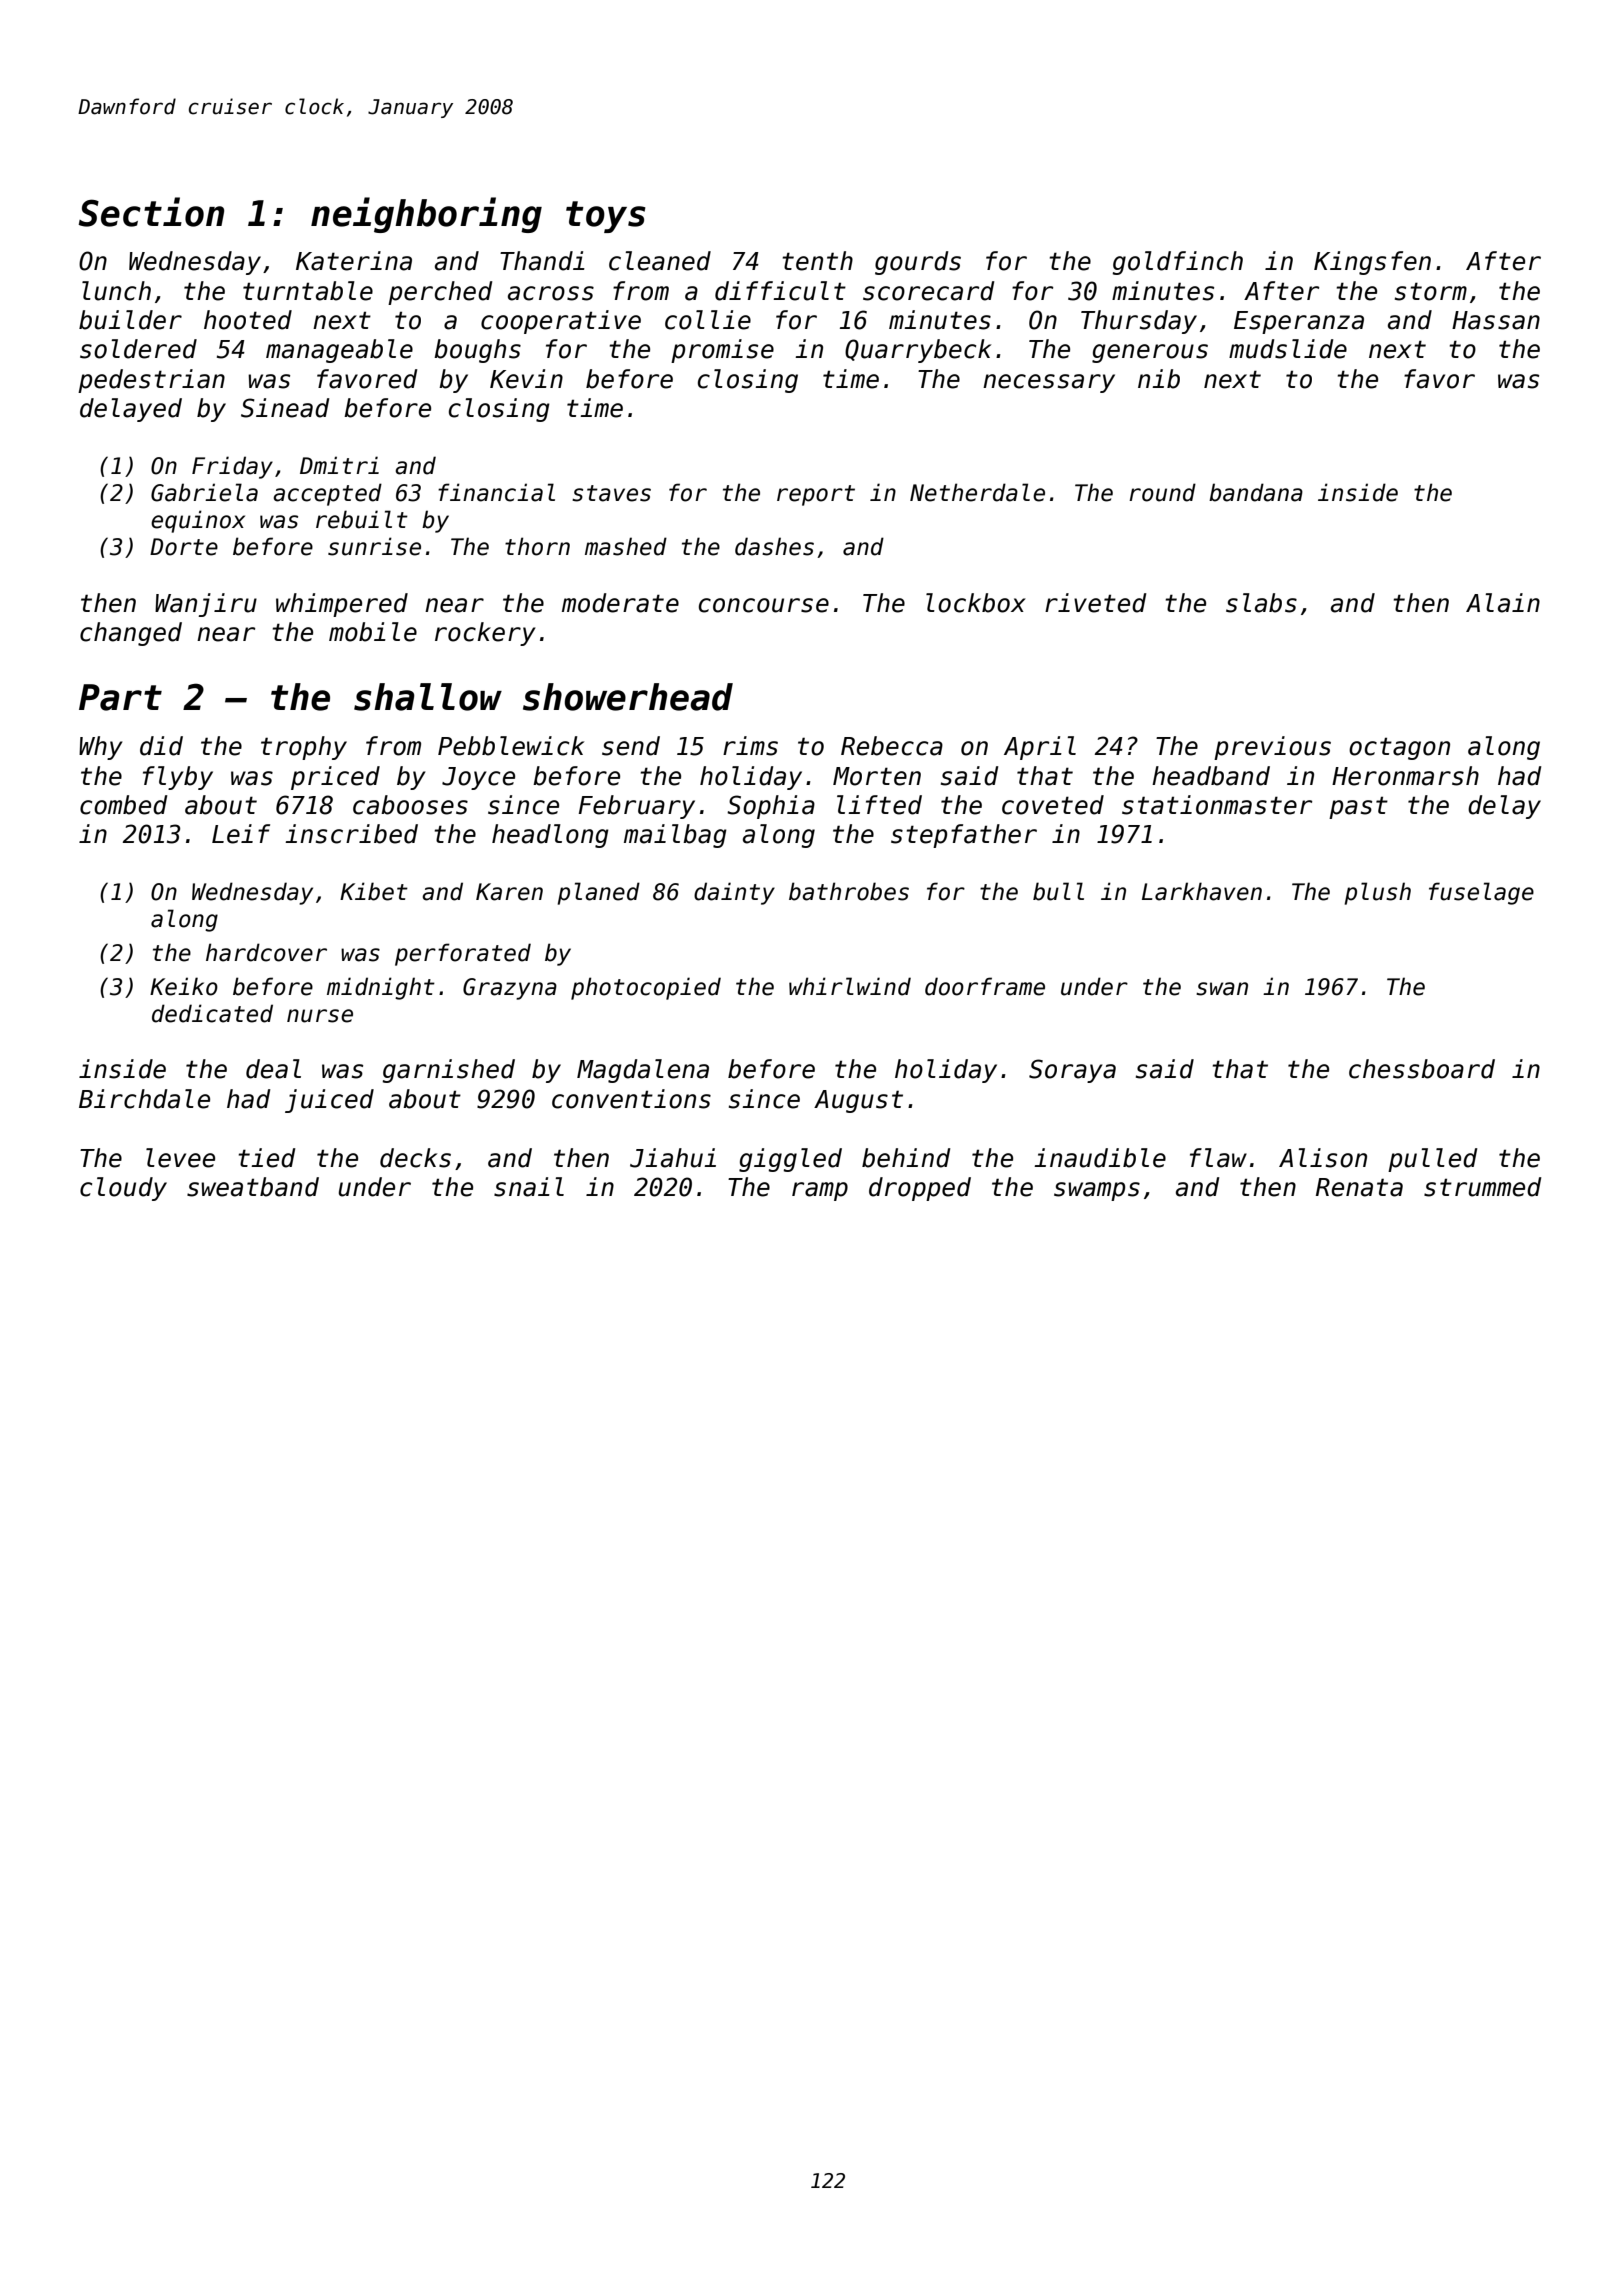  Describe the element at coordinates (335, 778) in the screenshot. I see `priced` at that location.
